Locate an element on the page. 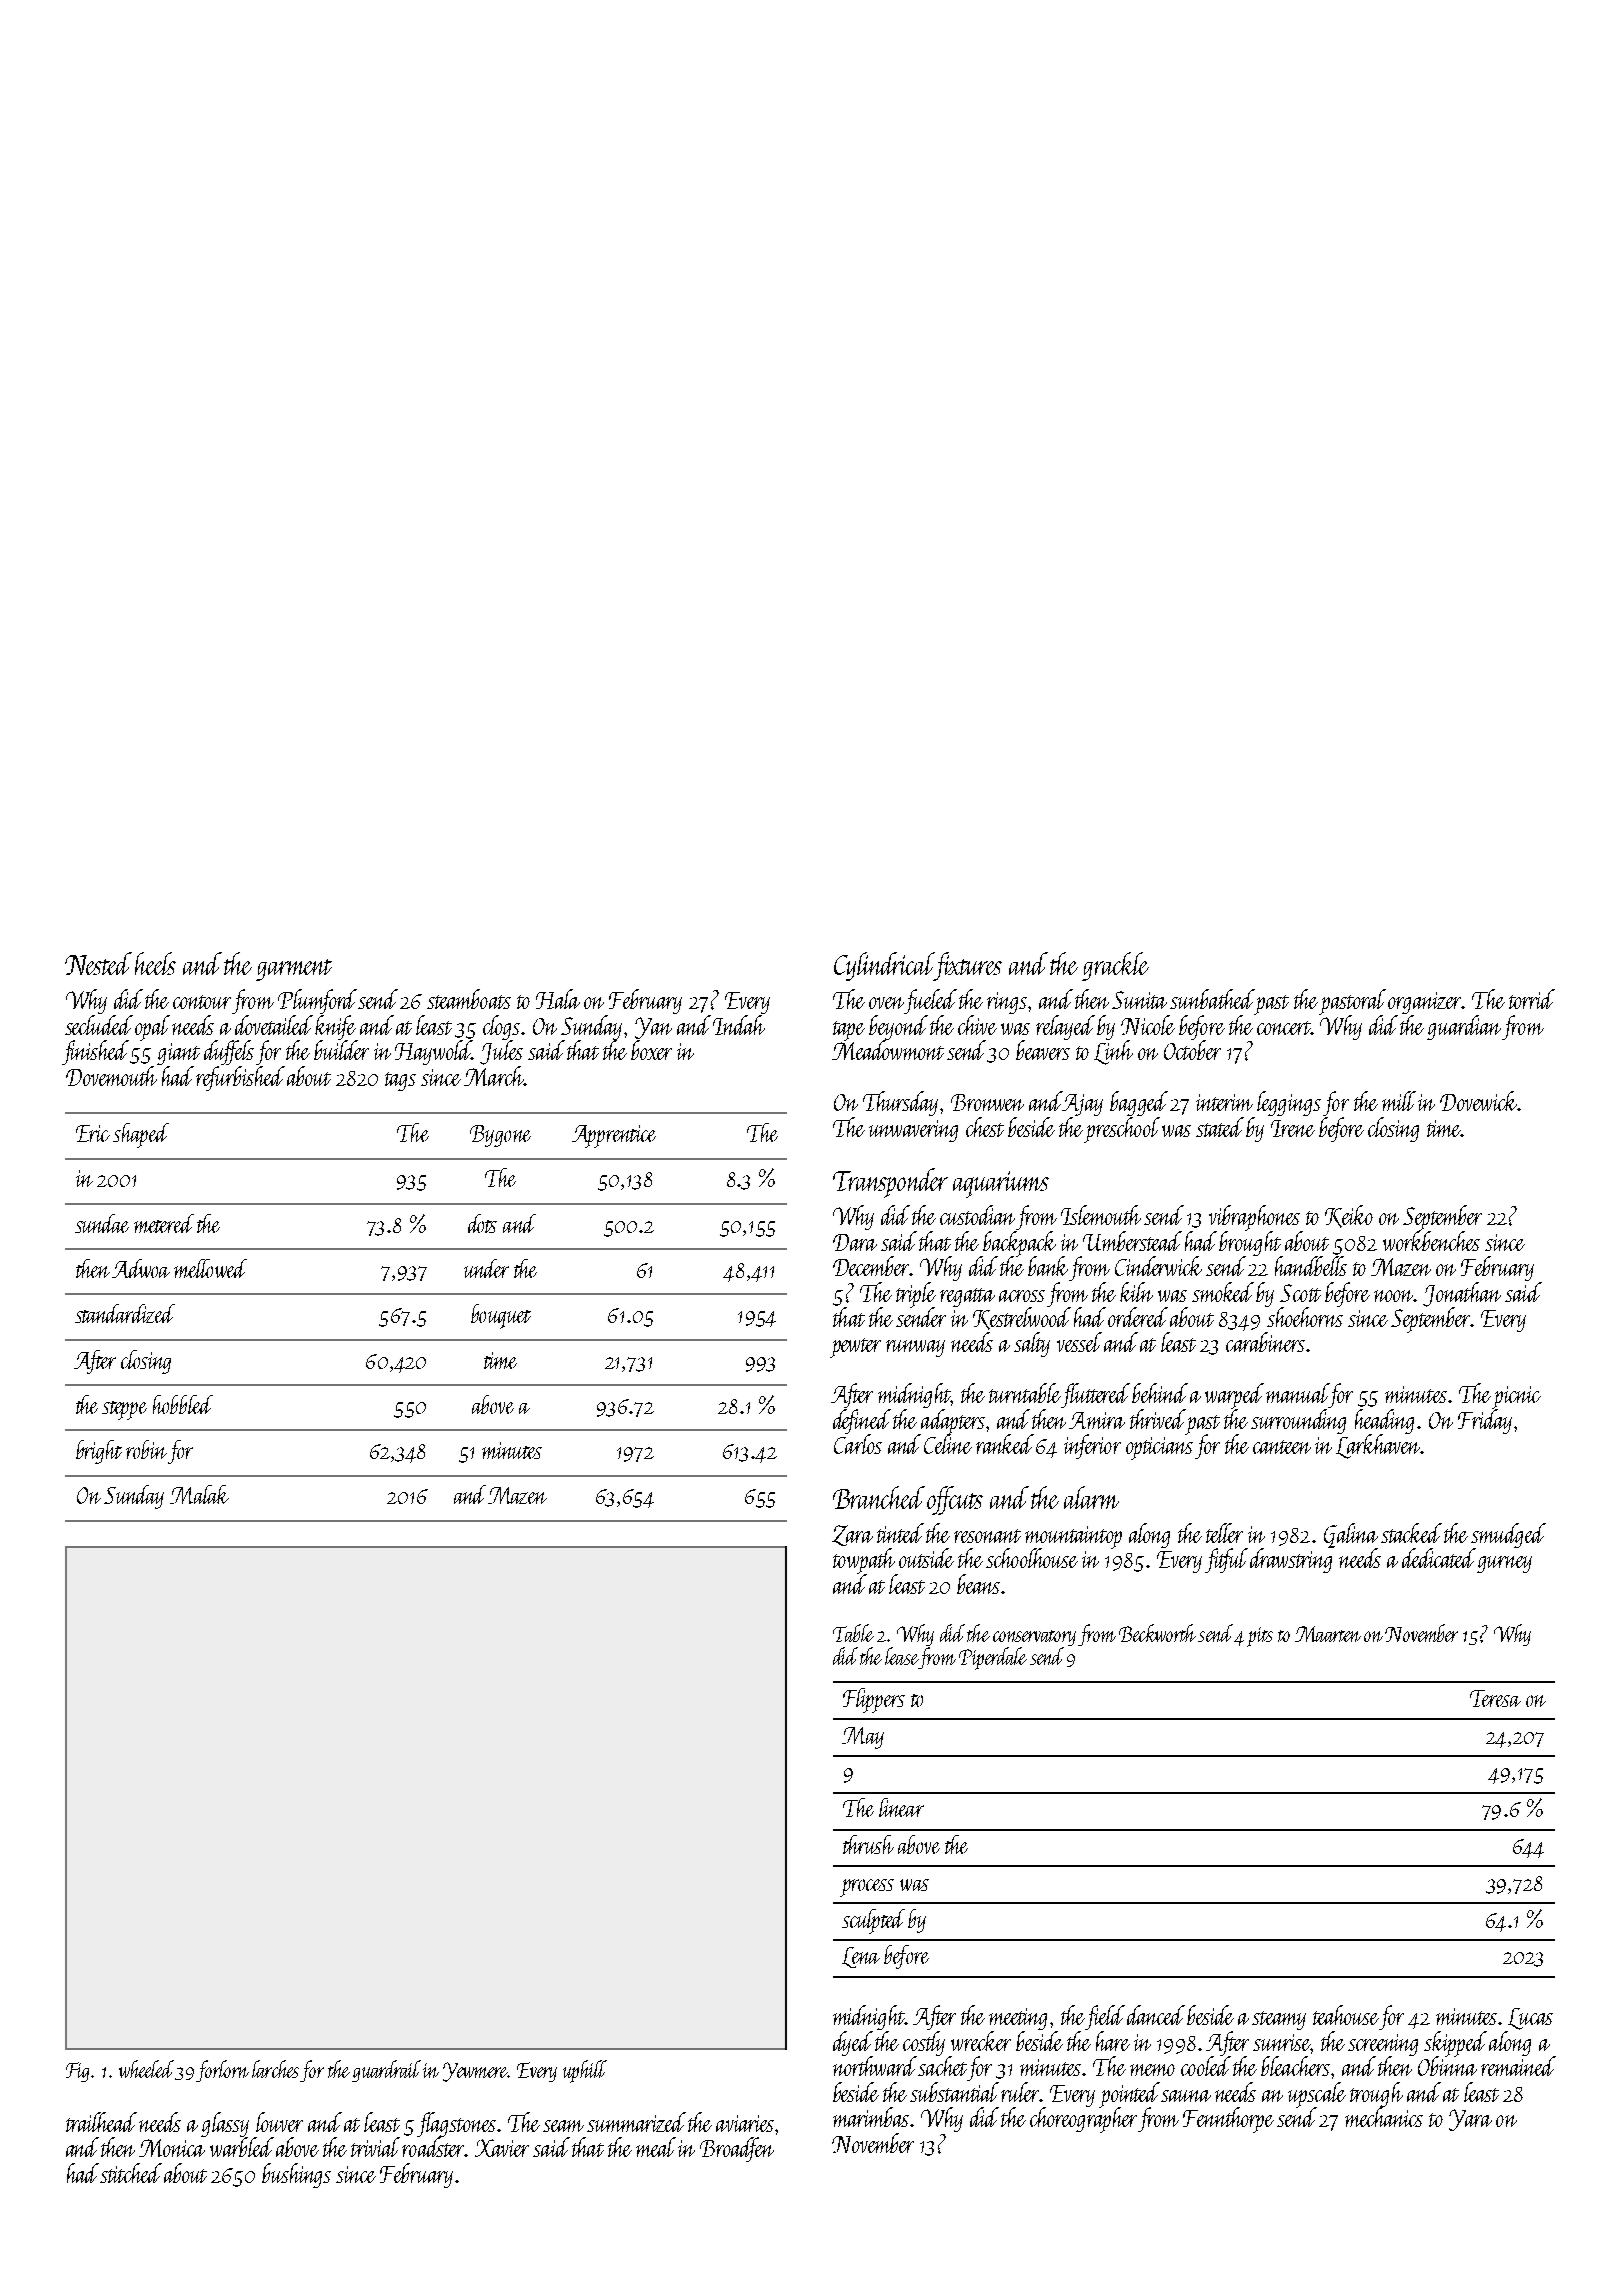  trivial is located at coordinates (375, 2147).
